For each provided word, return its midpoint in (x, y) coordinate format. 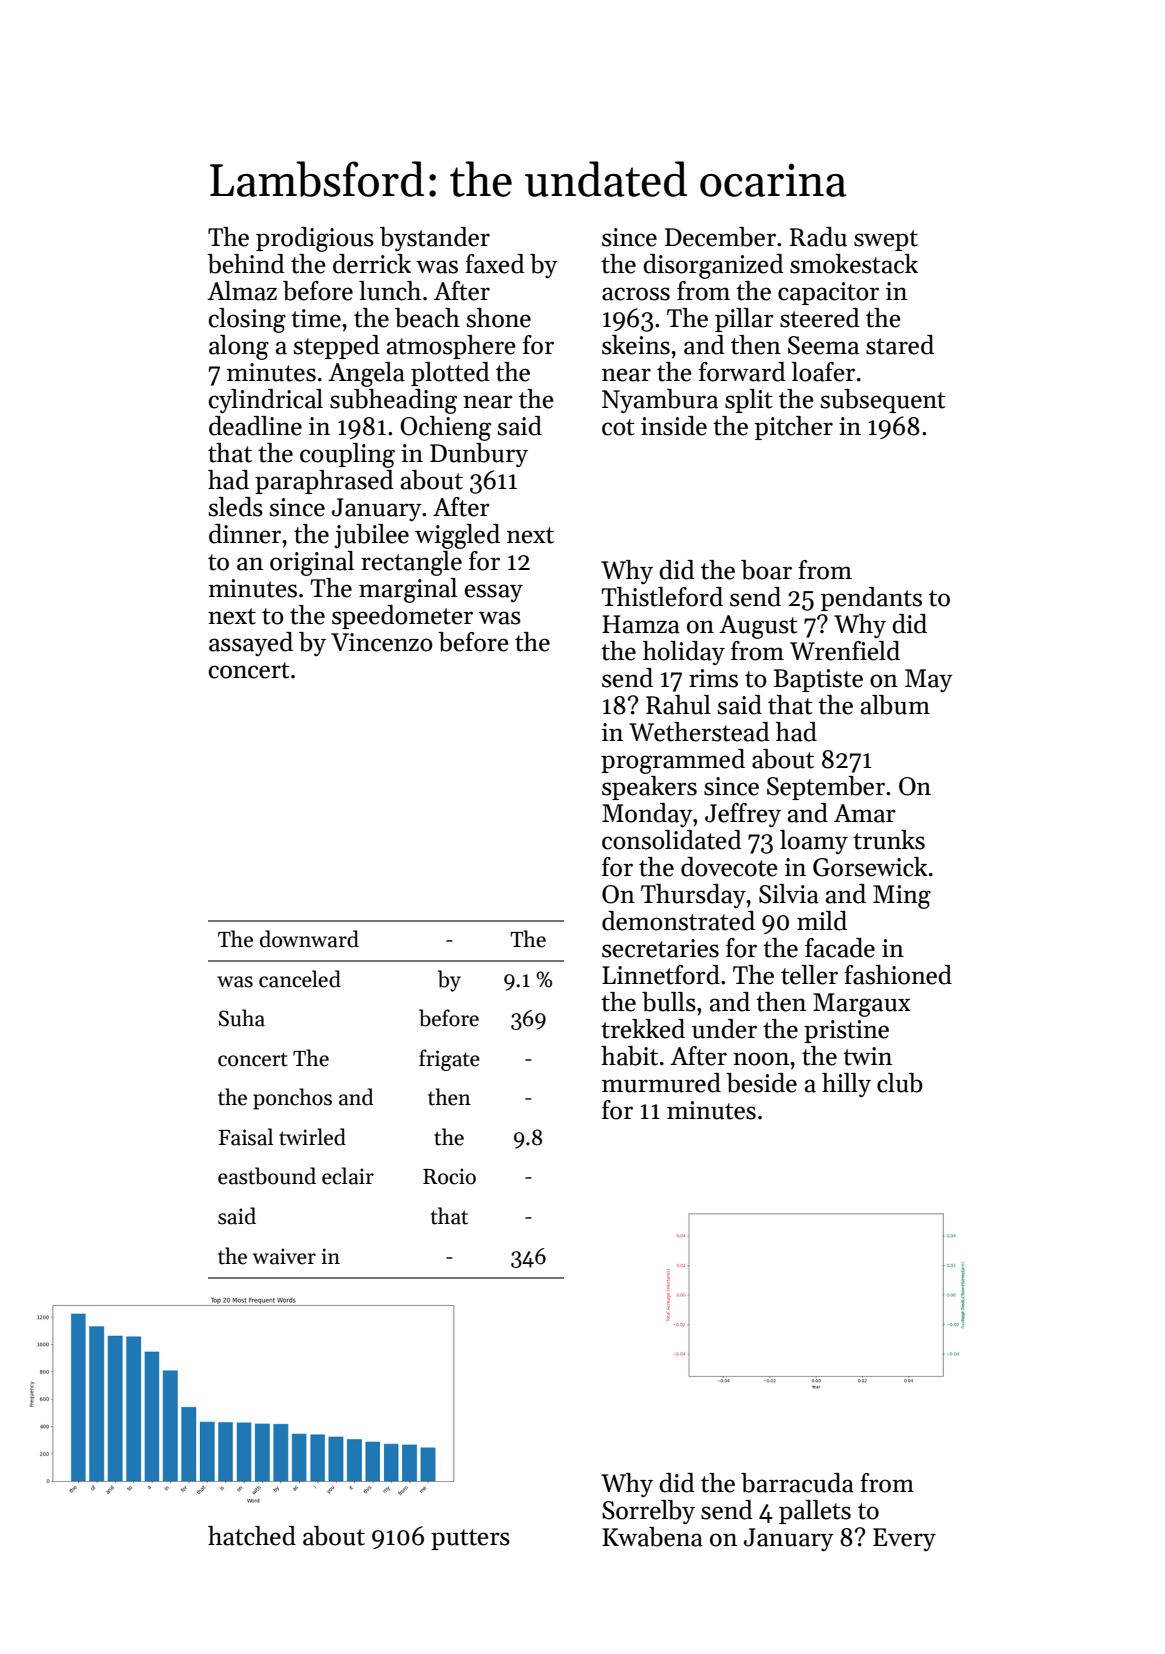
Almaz (242, 291)
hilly (846, 1085)
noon (761, 1059)
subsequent (883, 401)
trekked (643, 1029)
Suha (242, 1018)
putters (470, 1539)
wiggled (457, 536)
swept (886, 240)
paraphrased (324, 482)
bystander (435, 239)
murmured (661, 1083)
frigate (449, 1060)
